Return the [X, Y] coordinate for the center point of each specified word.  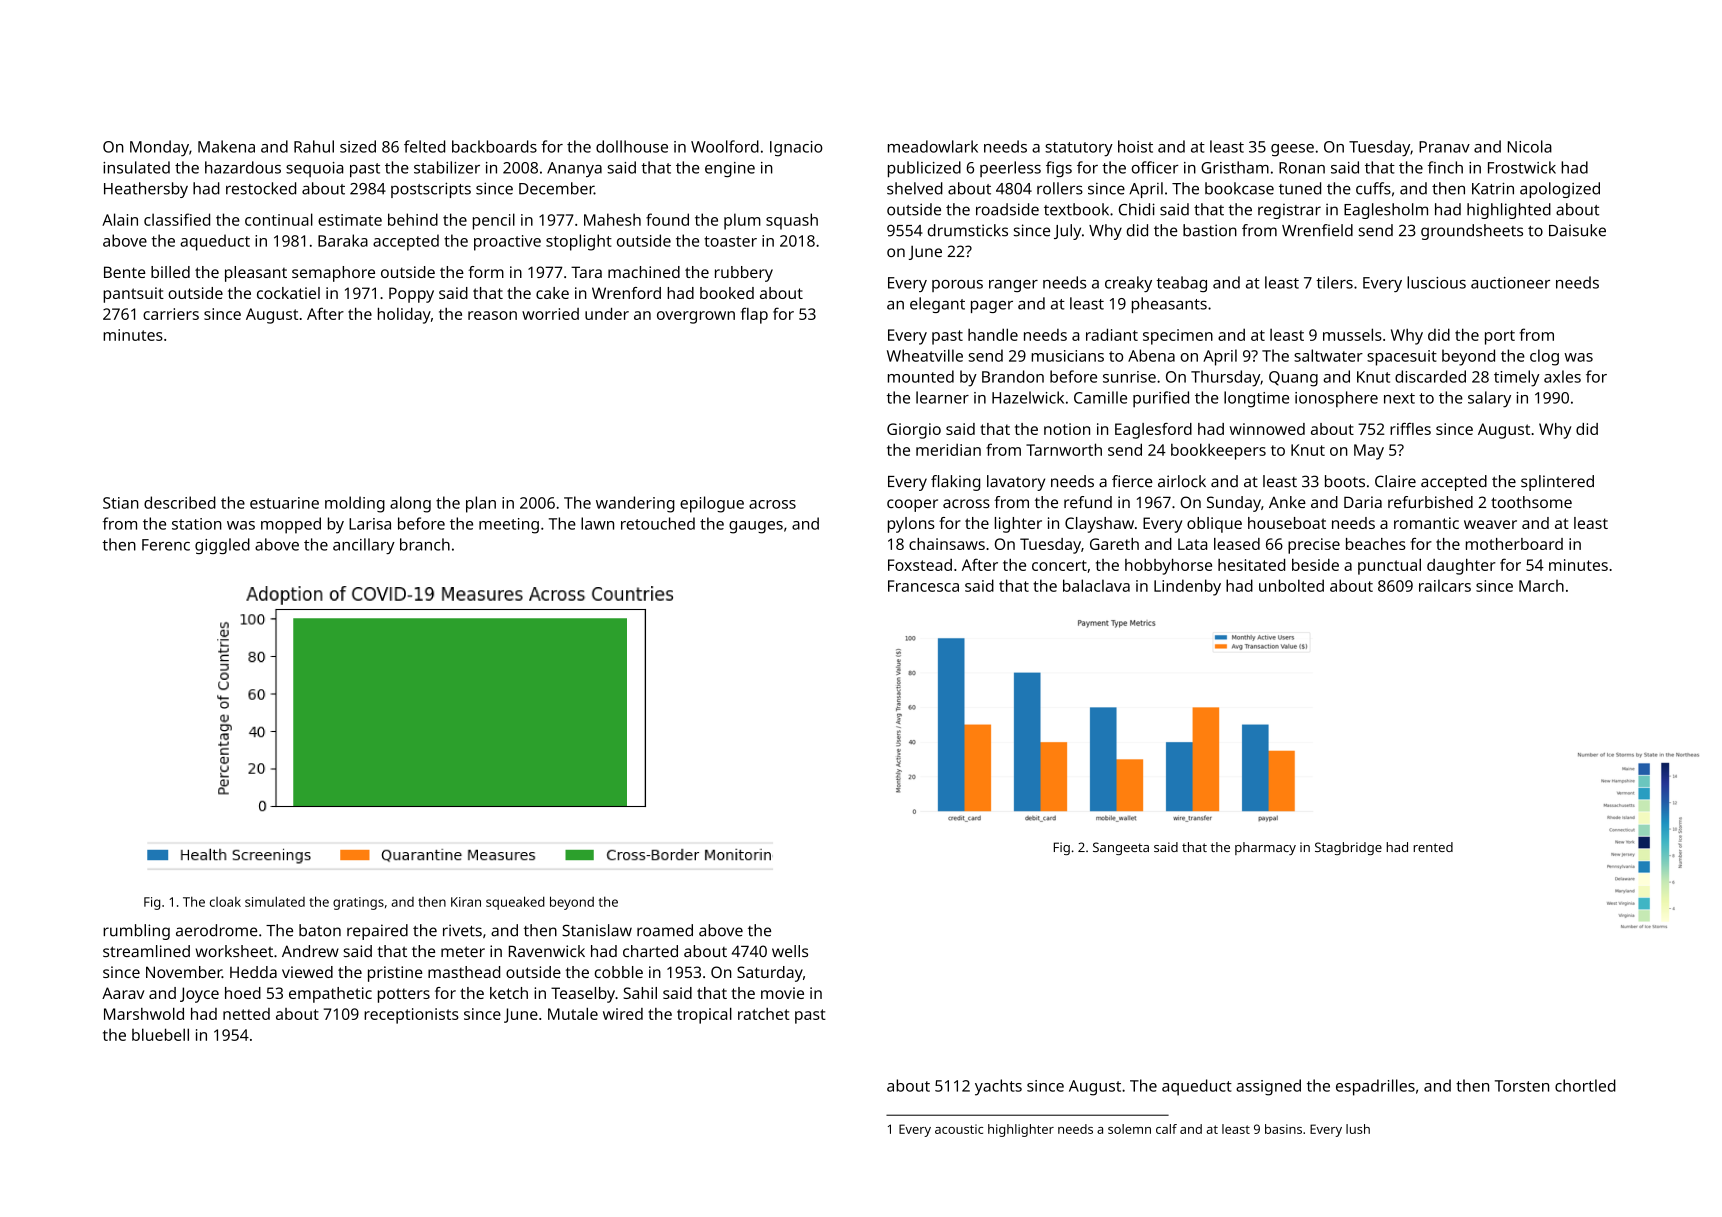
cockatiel [288, 293]
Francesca [923, 586]
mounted [921, 376]
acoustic [959, 1129]
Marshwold [144, 1014]
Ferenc [166, 545]
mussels [1352, 334]
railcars [1445, 585]
